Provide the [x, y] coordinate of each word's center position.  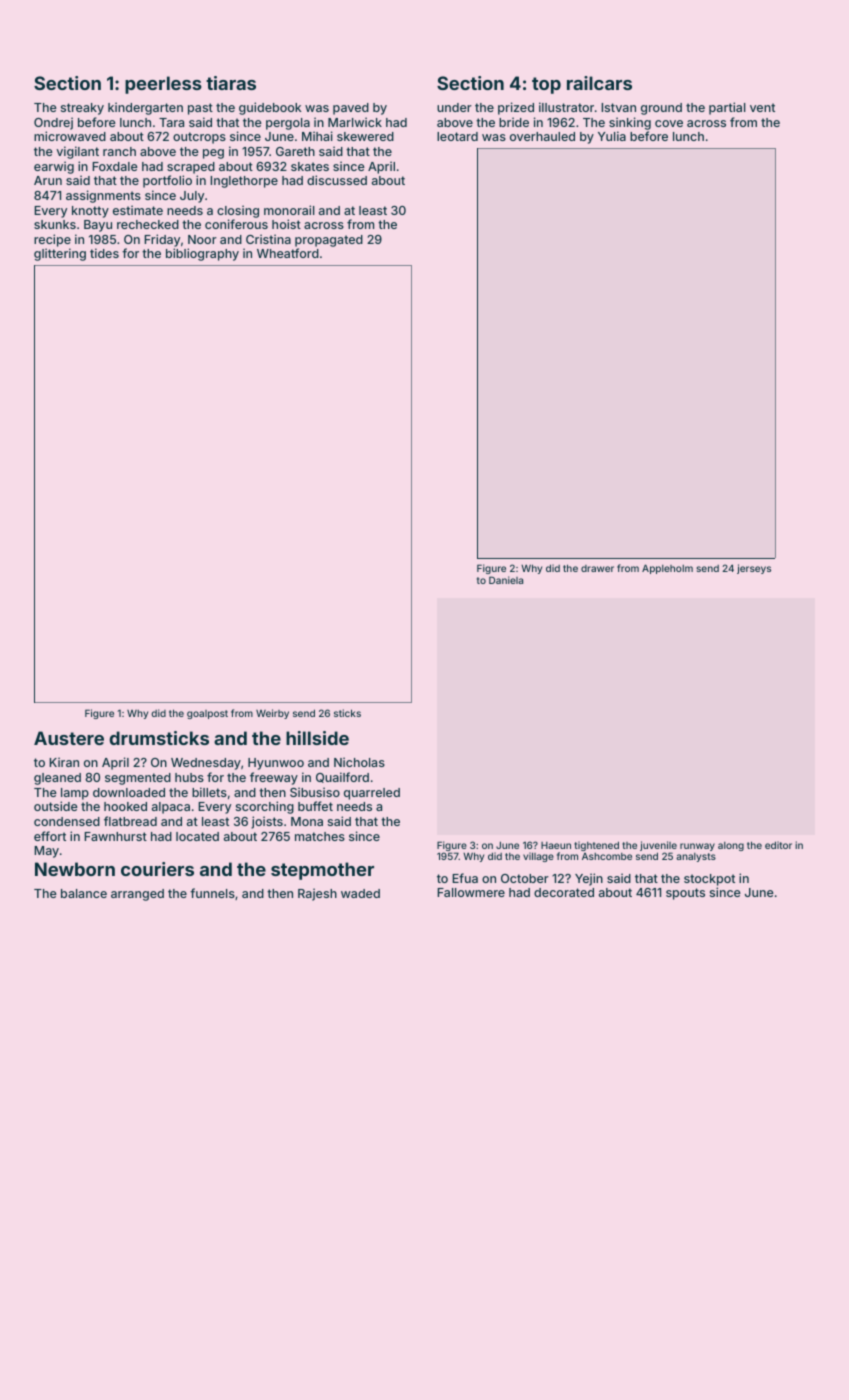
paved [351, 109]
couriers [157, 869]
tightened [596, 846]
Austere [69, 738]
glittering [60, 254]
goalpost [207, 714]
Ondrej [53, 123]
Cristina [268, 239]
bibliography [202, 254]
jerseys [754, 569]
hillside [317, 738]
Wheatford [288, 253]
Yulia [612, 136]
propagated [329, 241]
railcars [599, 83]
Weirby [272, 714]
